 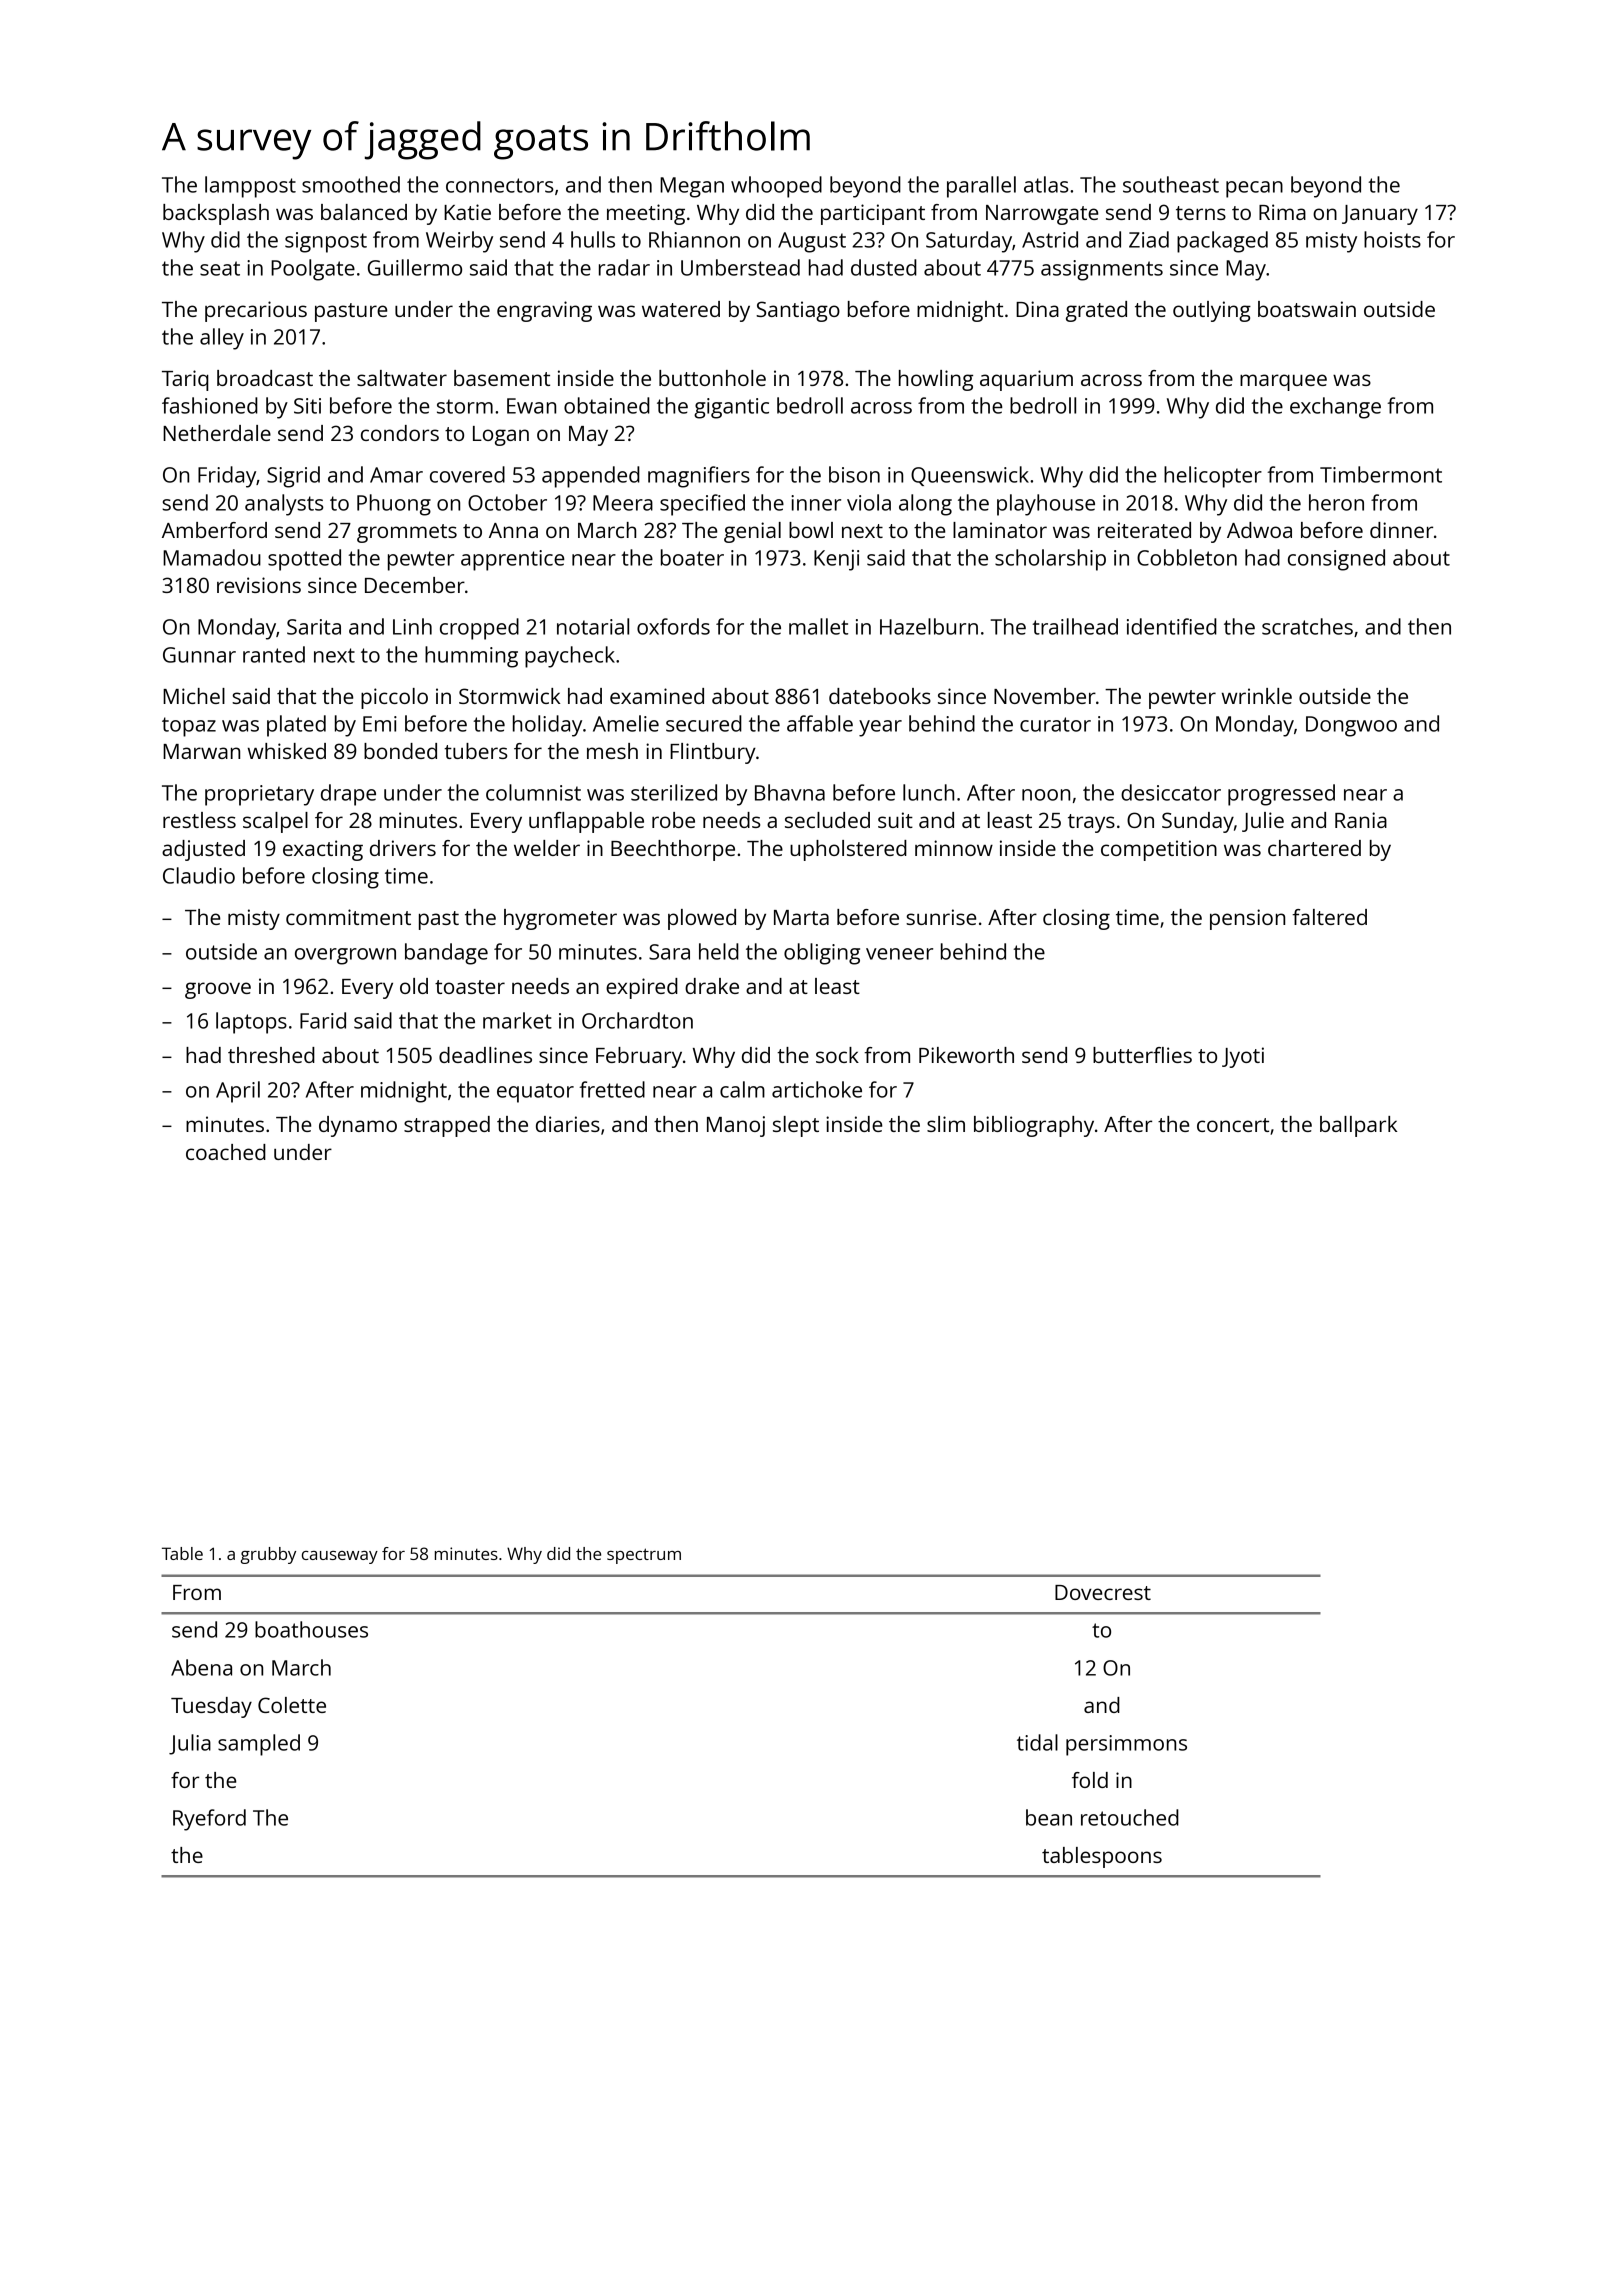 What do you see at coordinates (1045, 696) in the image?
I see `November` at bounding box center [1045, 696].
